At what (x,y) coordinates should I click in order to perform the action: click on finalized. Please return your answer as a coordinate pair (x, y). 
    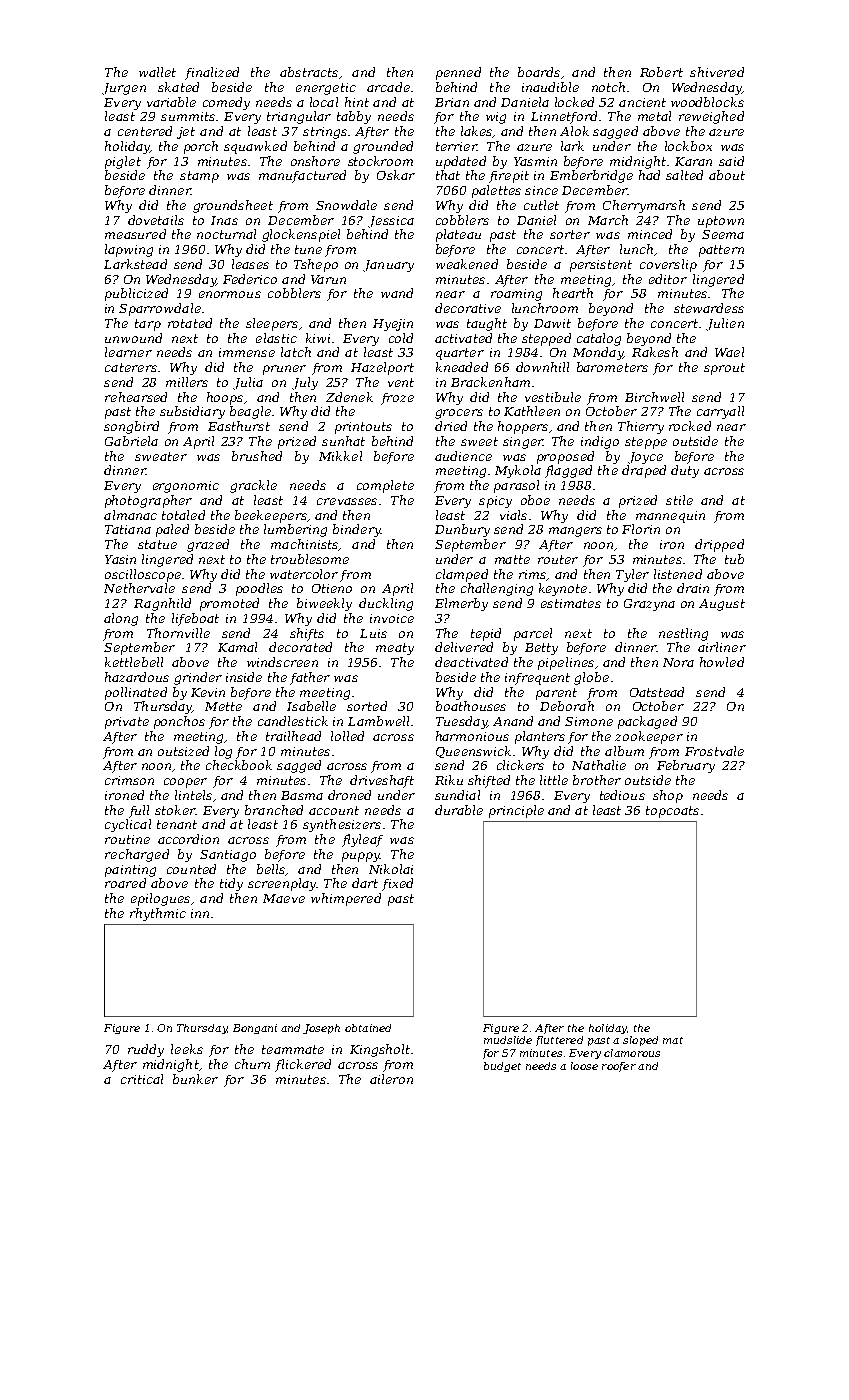
    Looking at the image, I should click on (212, 73).
